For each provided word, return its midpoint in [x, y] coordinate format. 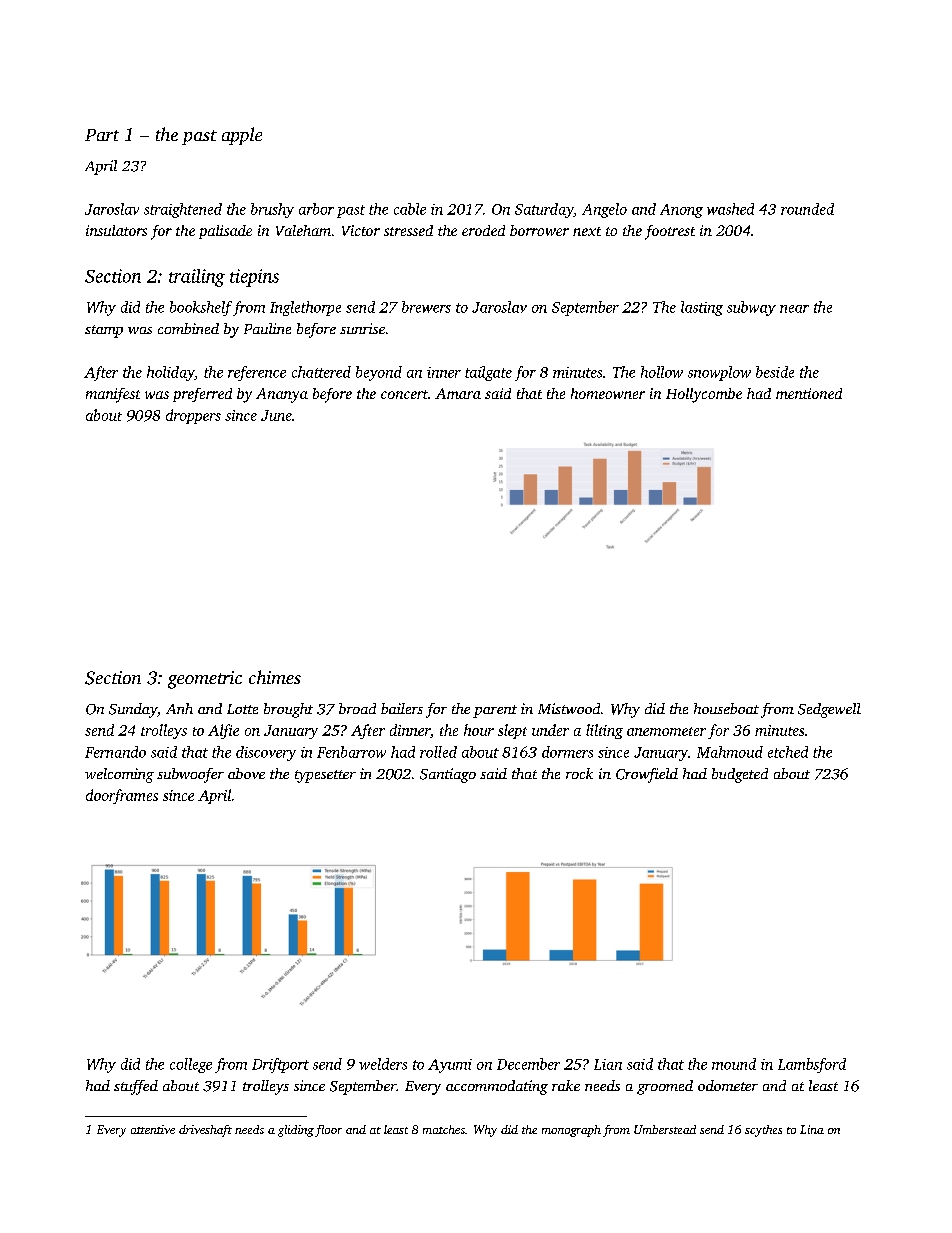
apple [242, 136]
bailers [402, 708]
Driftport [280, 1065]
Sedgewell [829, 710]
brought [288, 710]
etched [788, 752]
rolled [438, 752]
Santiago [448, 775]
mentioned [809, 393]
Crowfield [647, 775]
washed [730, 209]
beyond [379, 373]
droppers [193, 416]
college [191, 1065]
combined [188, 328]
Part [102, 135]
